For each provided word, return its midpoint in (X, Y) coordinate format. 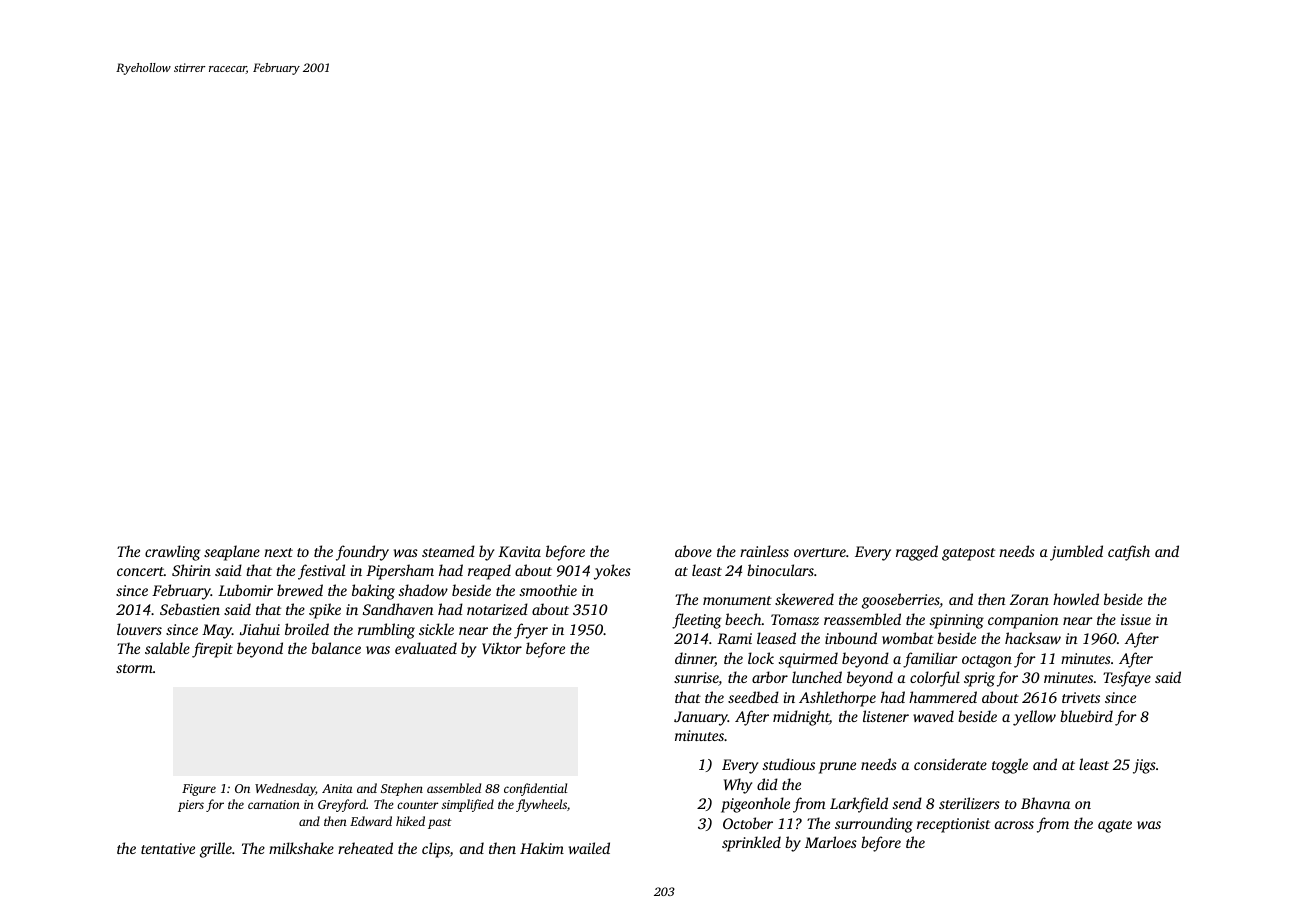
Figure (199, 790)
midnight (801, 718)
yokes (612, 572)
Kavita (519, 551)
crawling (173, 553)
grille (216, 850)
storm (134, 668)
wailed (589, 848)
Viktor (502, 648)
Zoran (1029, 599)
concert (140, 571)
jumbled (1076, 553)
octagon (987, 661)
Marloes (831, 842)
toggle (1010, 766)
